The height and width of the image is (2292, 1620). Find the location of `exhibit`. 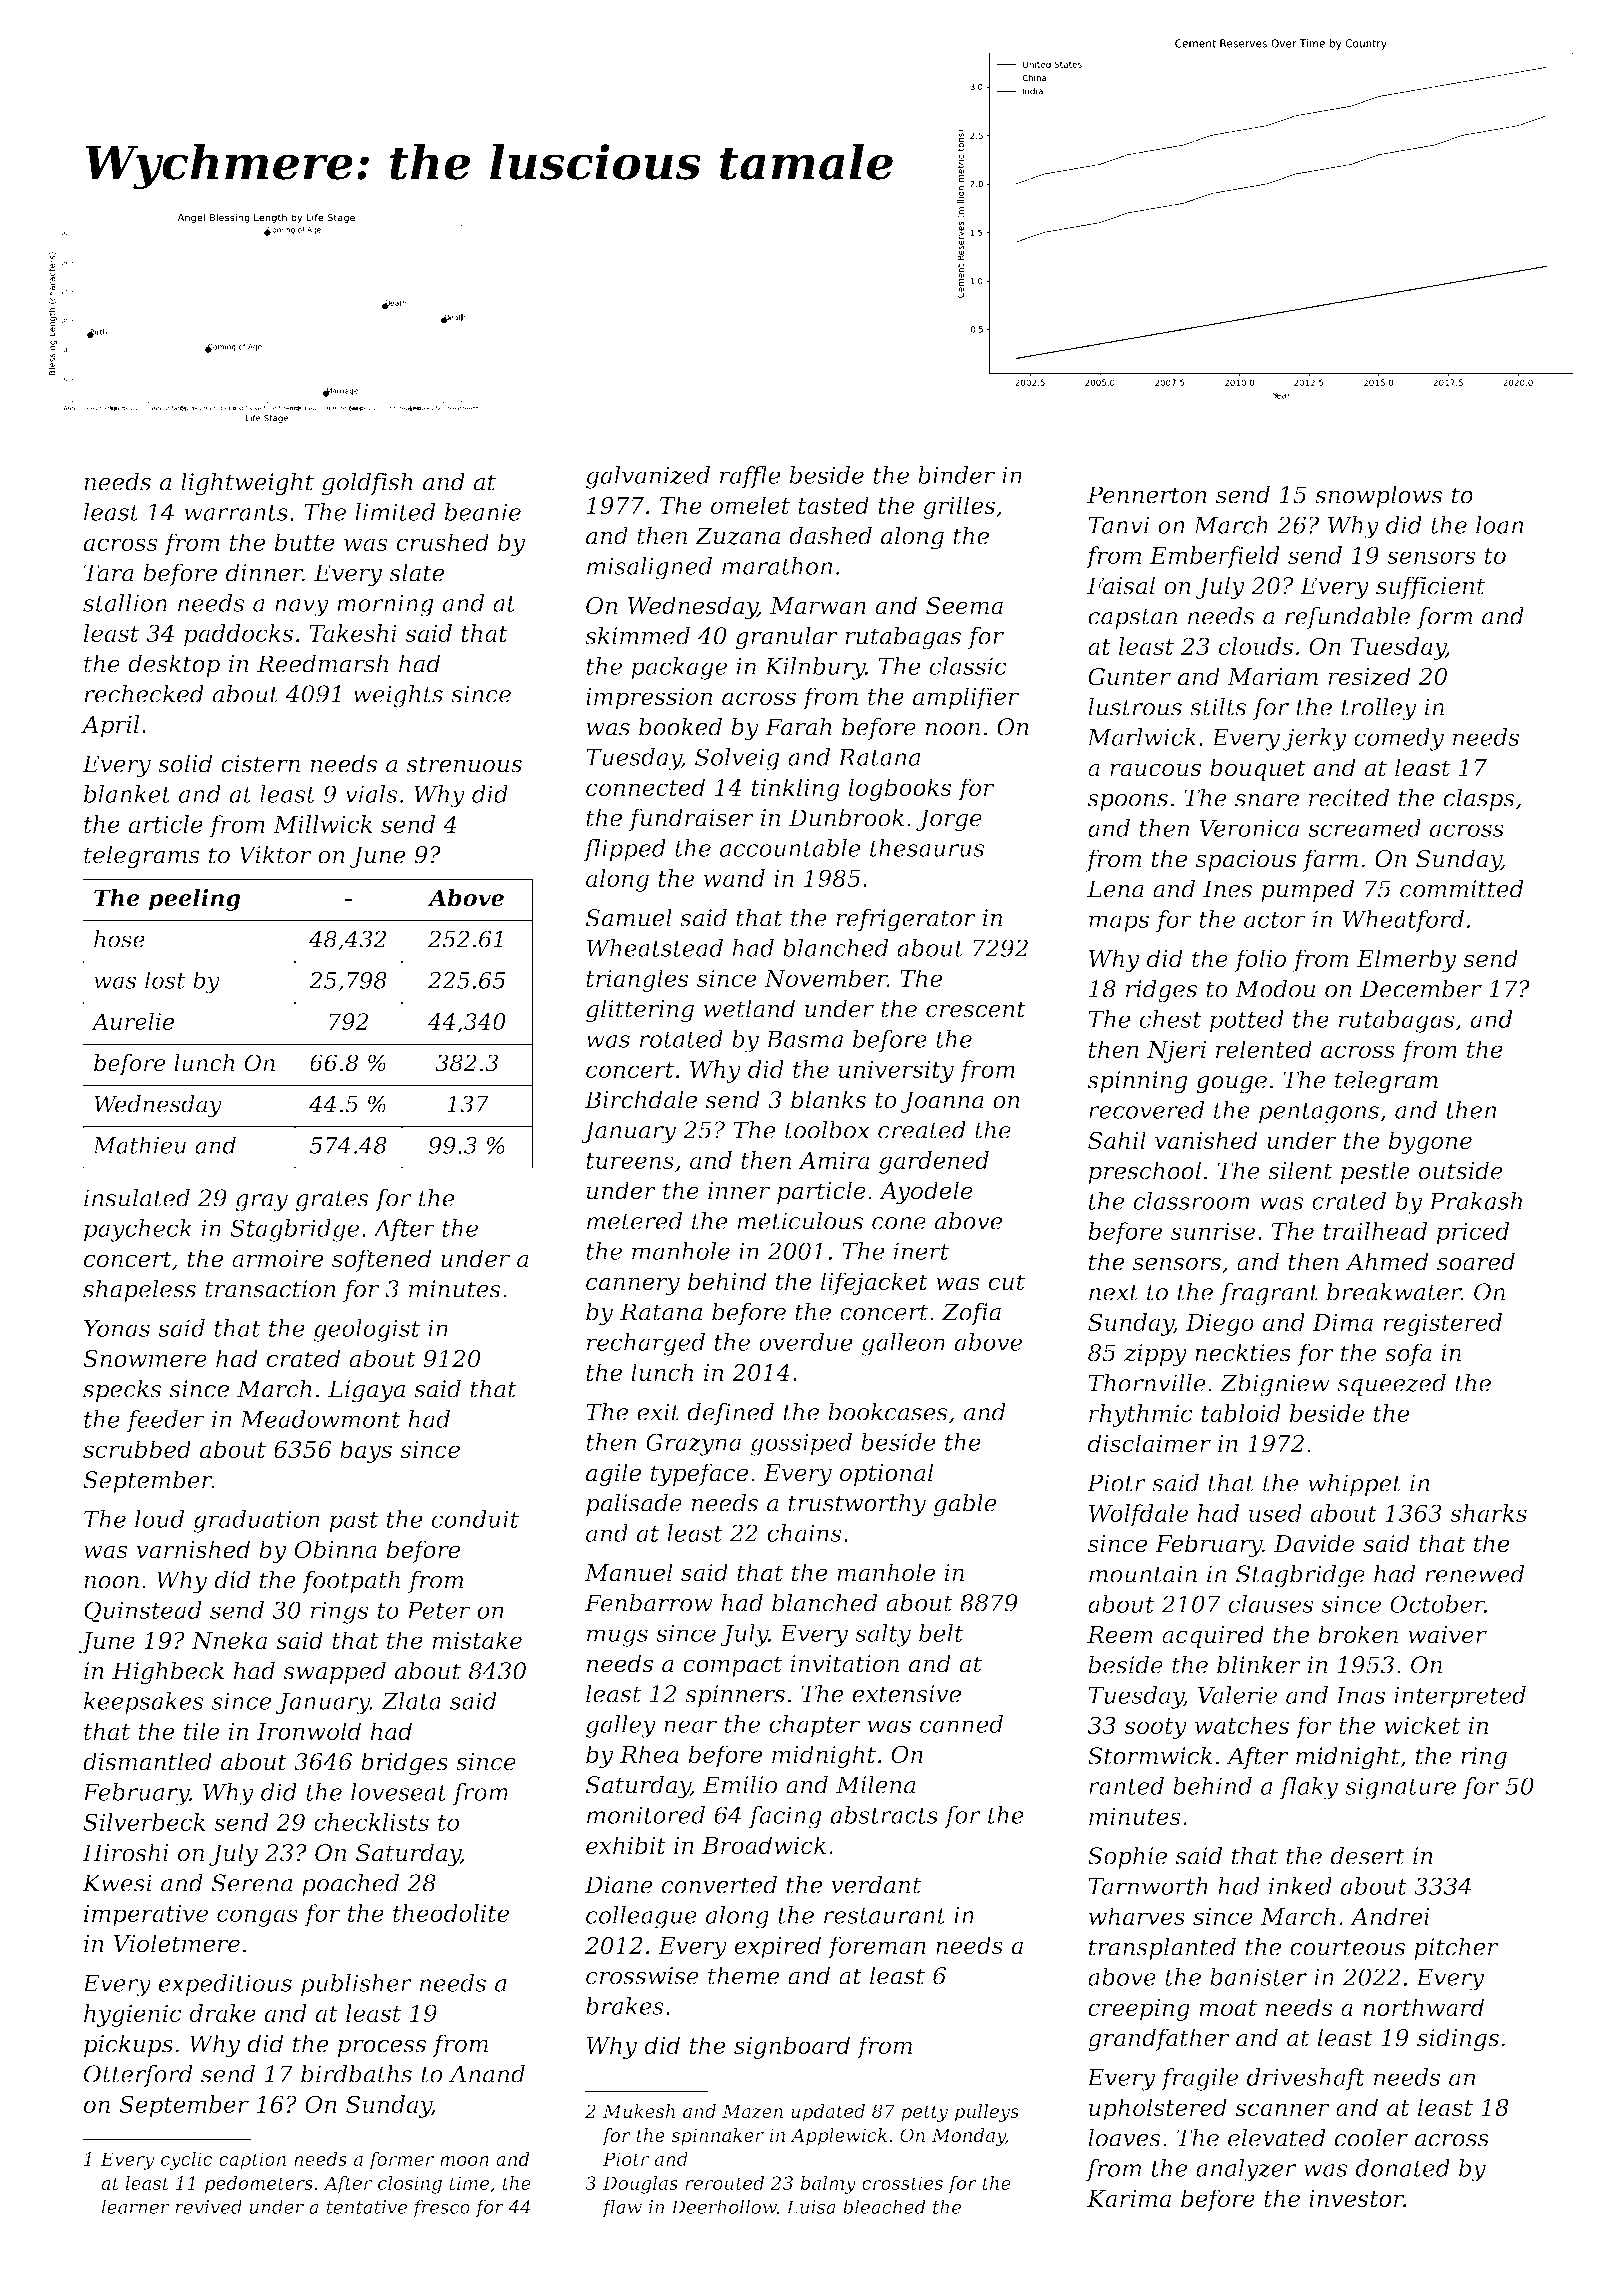

exhibit is located at coordinates (626, 1845).
